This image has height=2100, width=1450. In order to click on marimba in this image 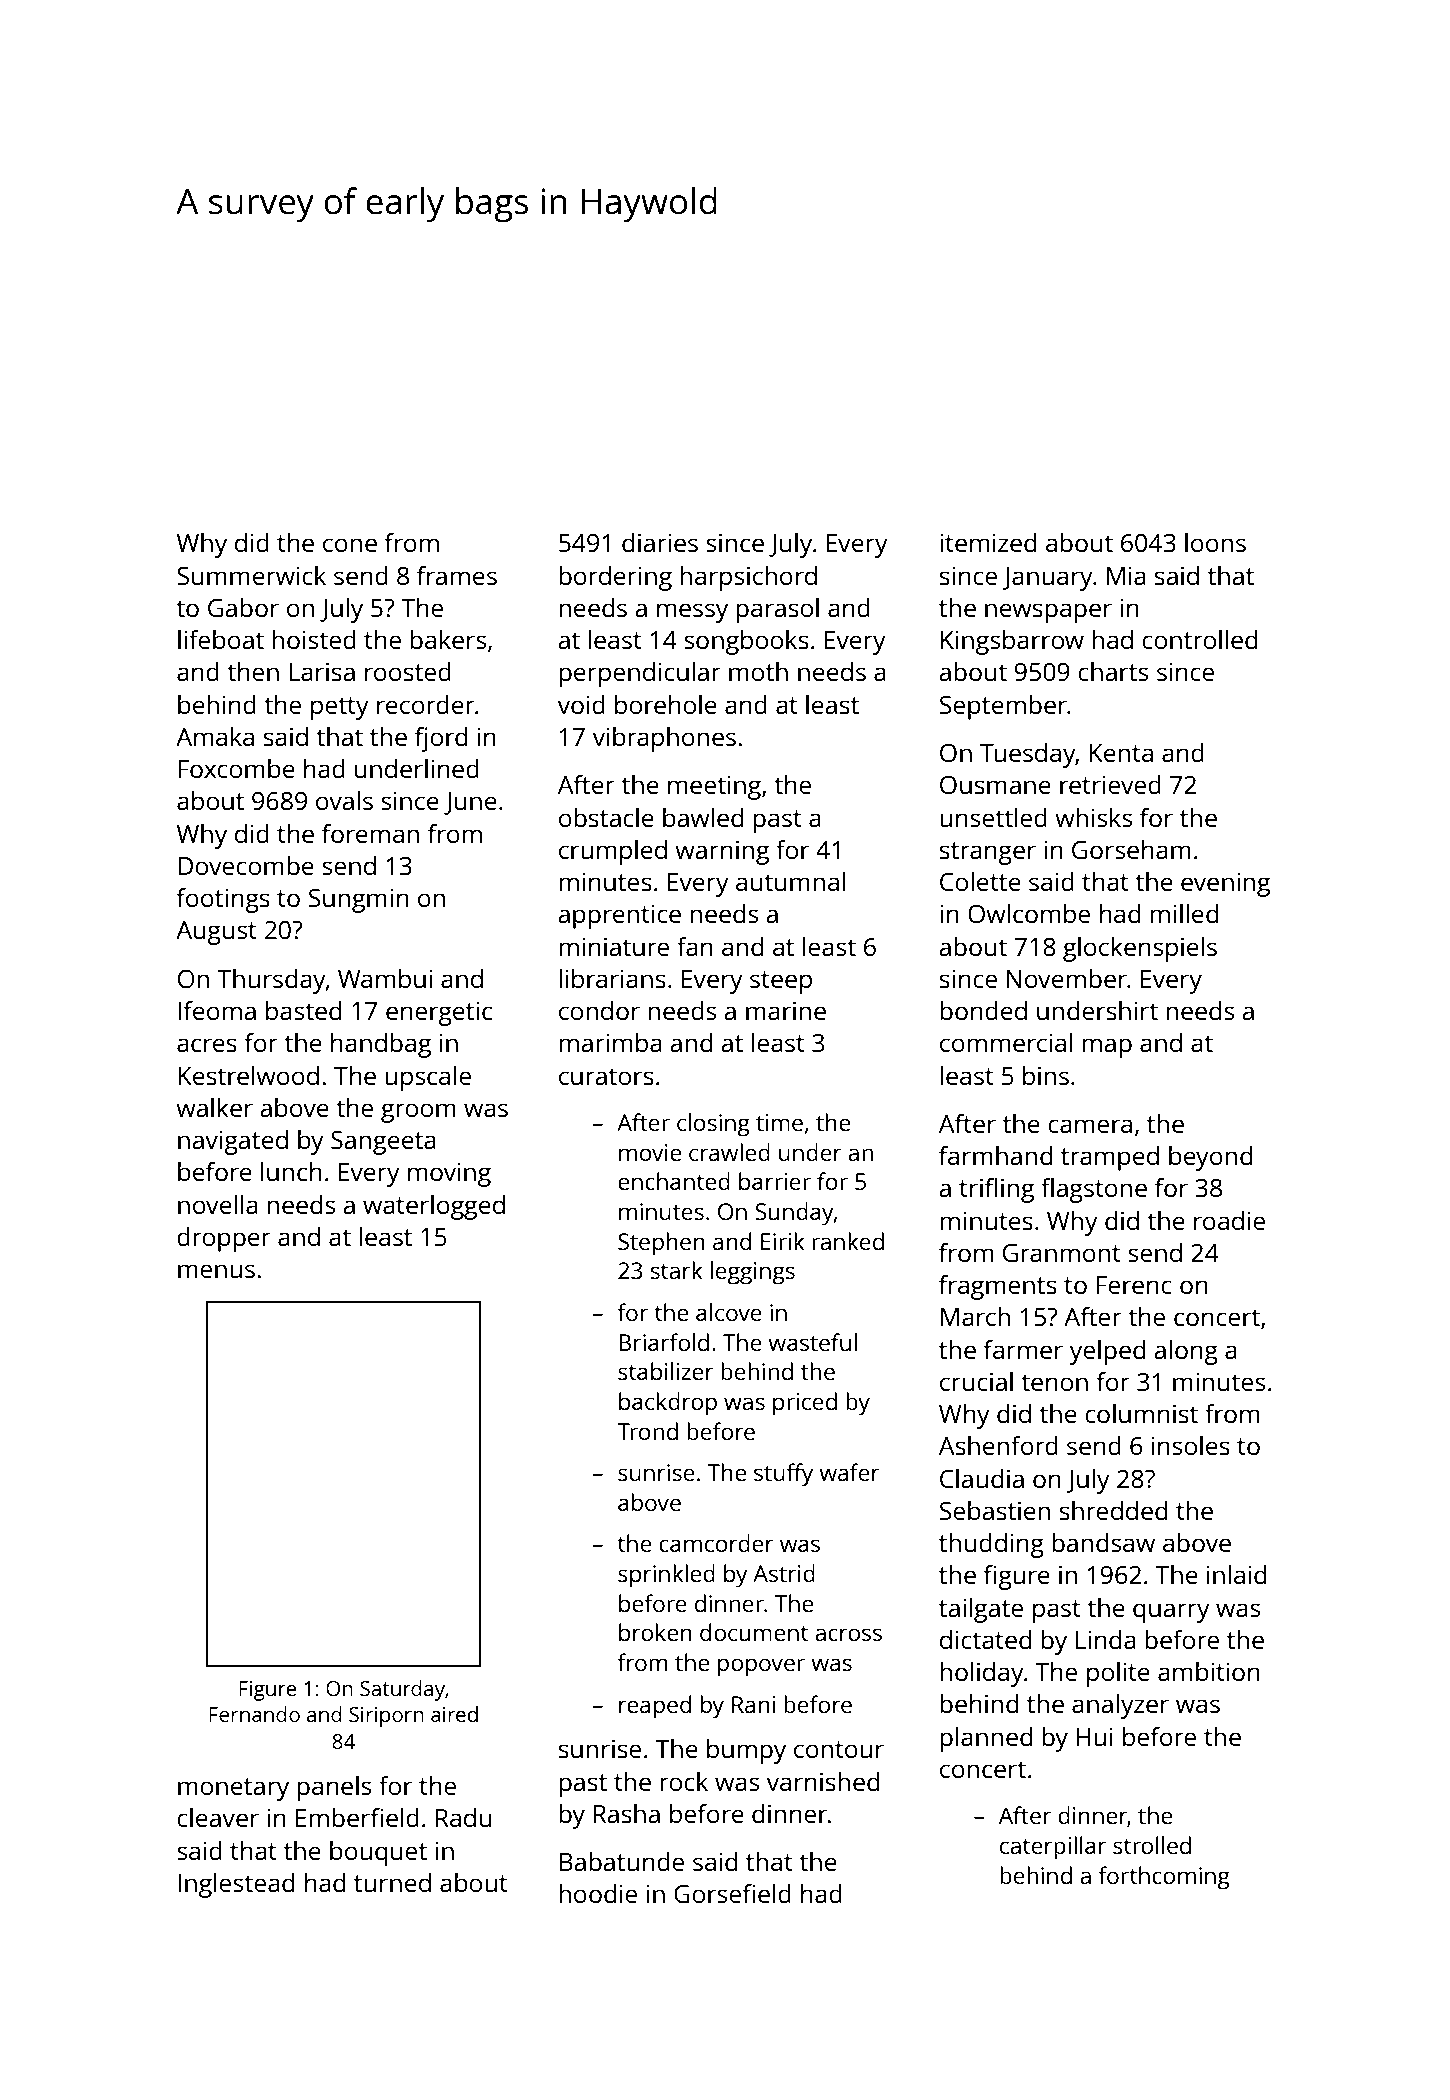, I will do `click(610, 1042)`.
